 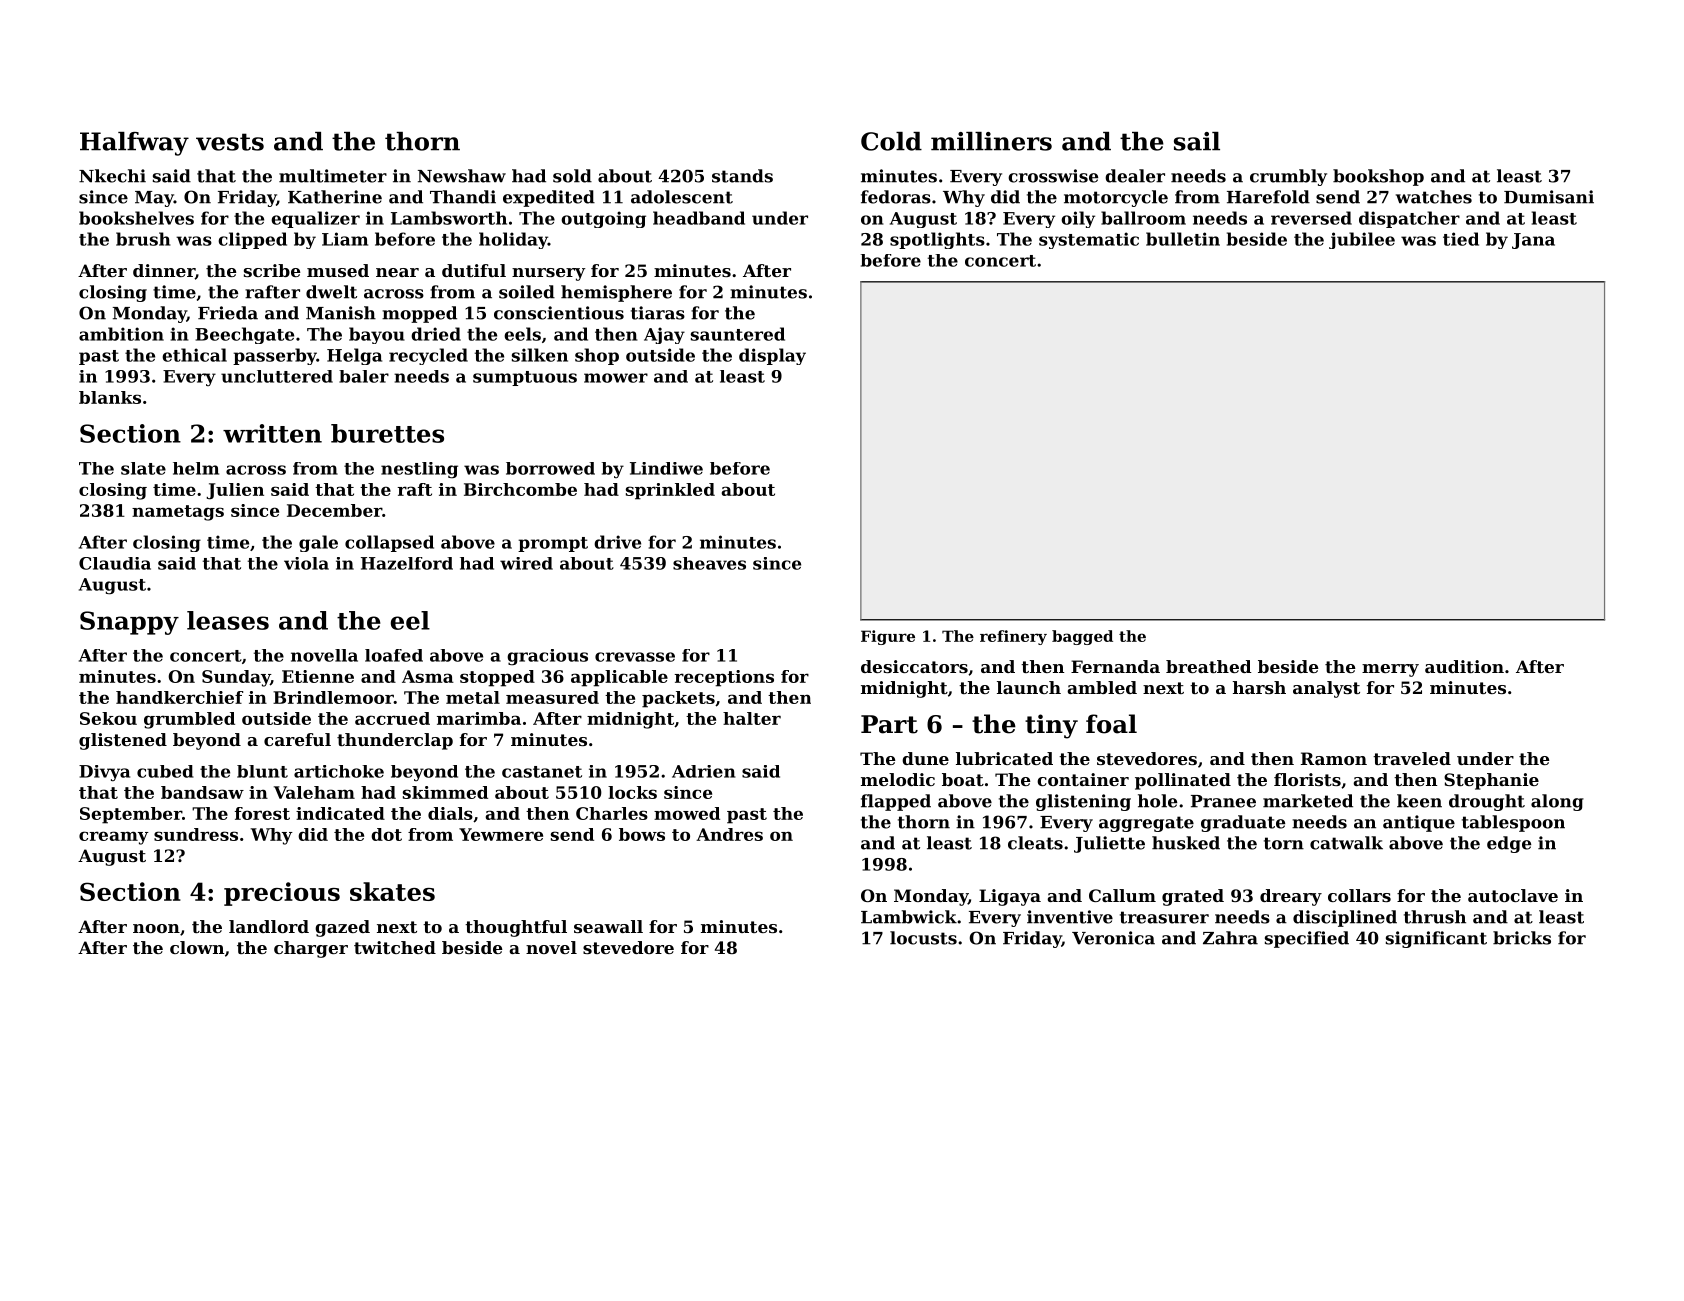 I want to click on blanks, so click(x=110, y=397).
